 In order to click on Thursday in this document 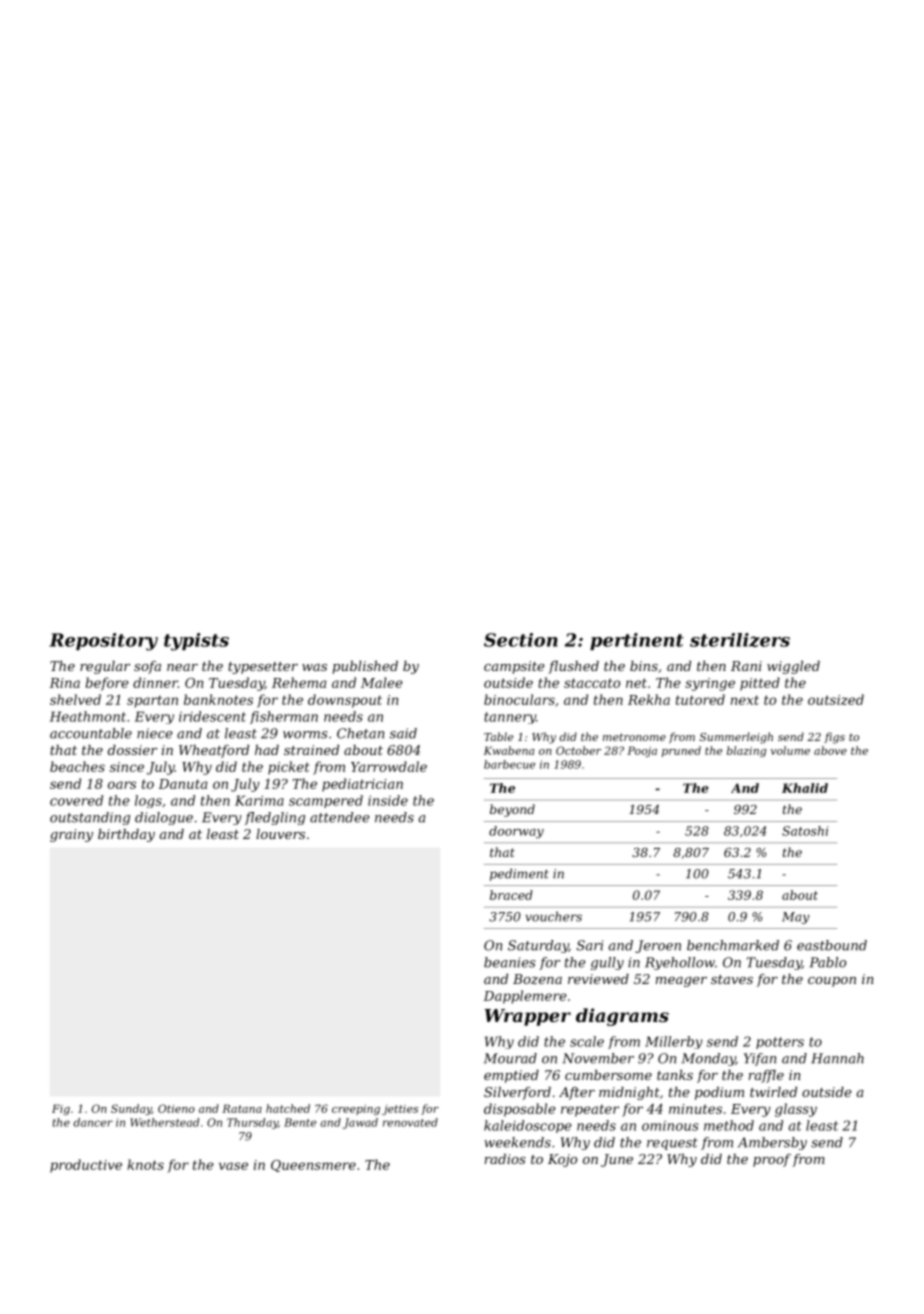, I will do `click(252, 1123)`.
